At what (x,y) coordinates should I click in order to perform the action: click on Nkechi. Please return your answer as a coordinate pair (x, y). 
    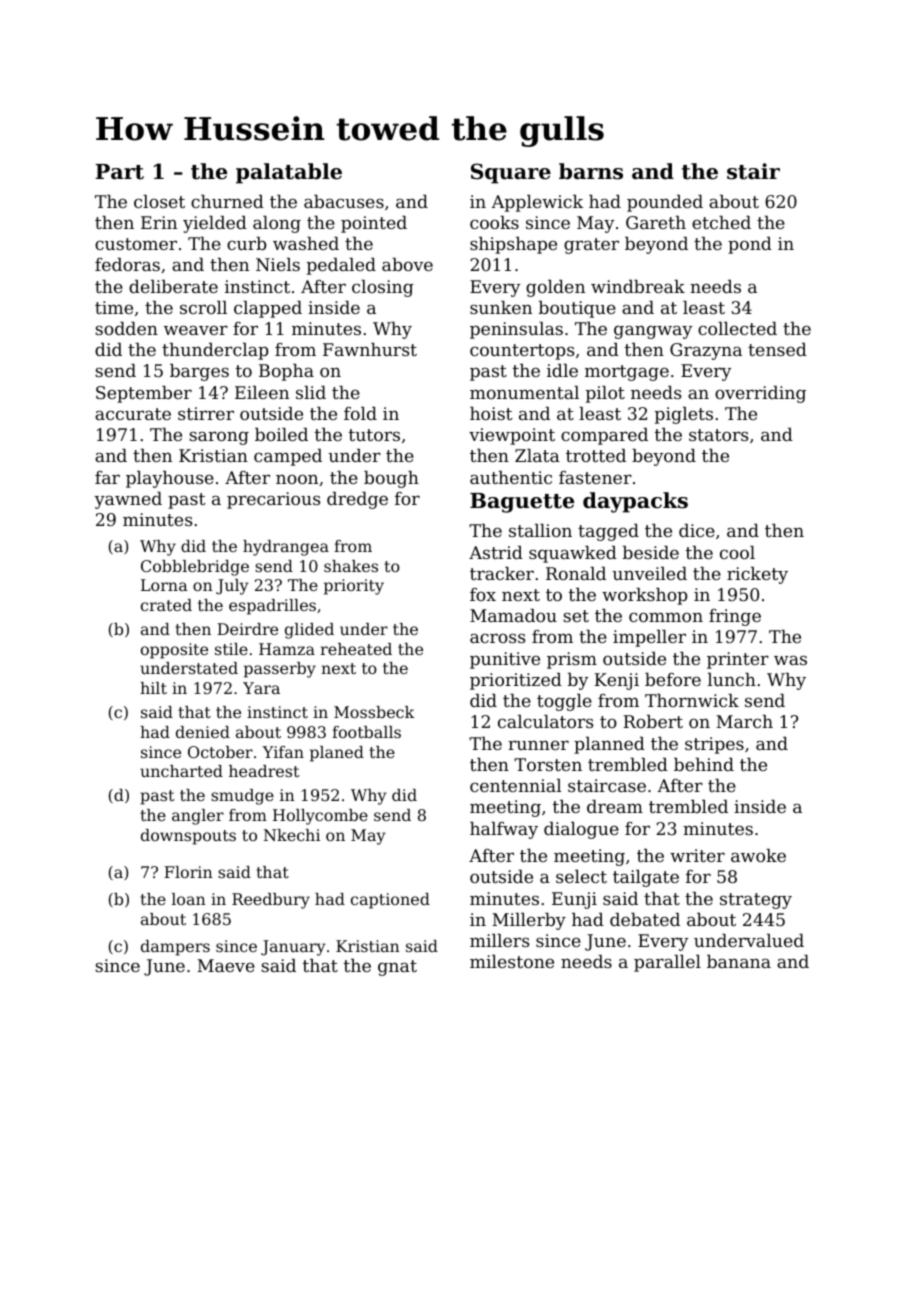
    Looking at the image, I should click on (292, 835).
